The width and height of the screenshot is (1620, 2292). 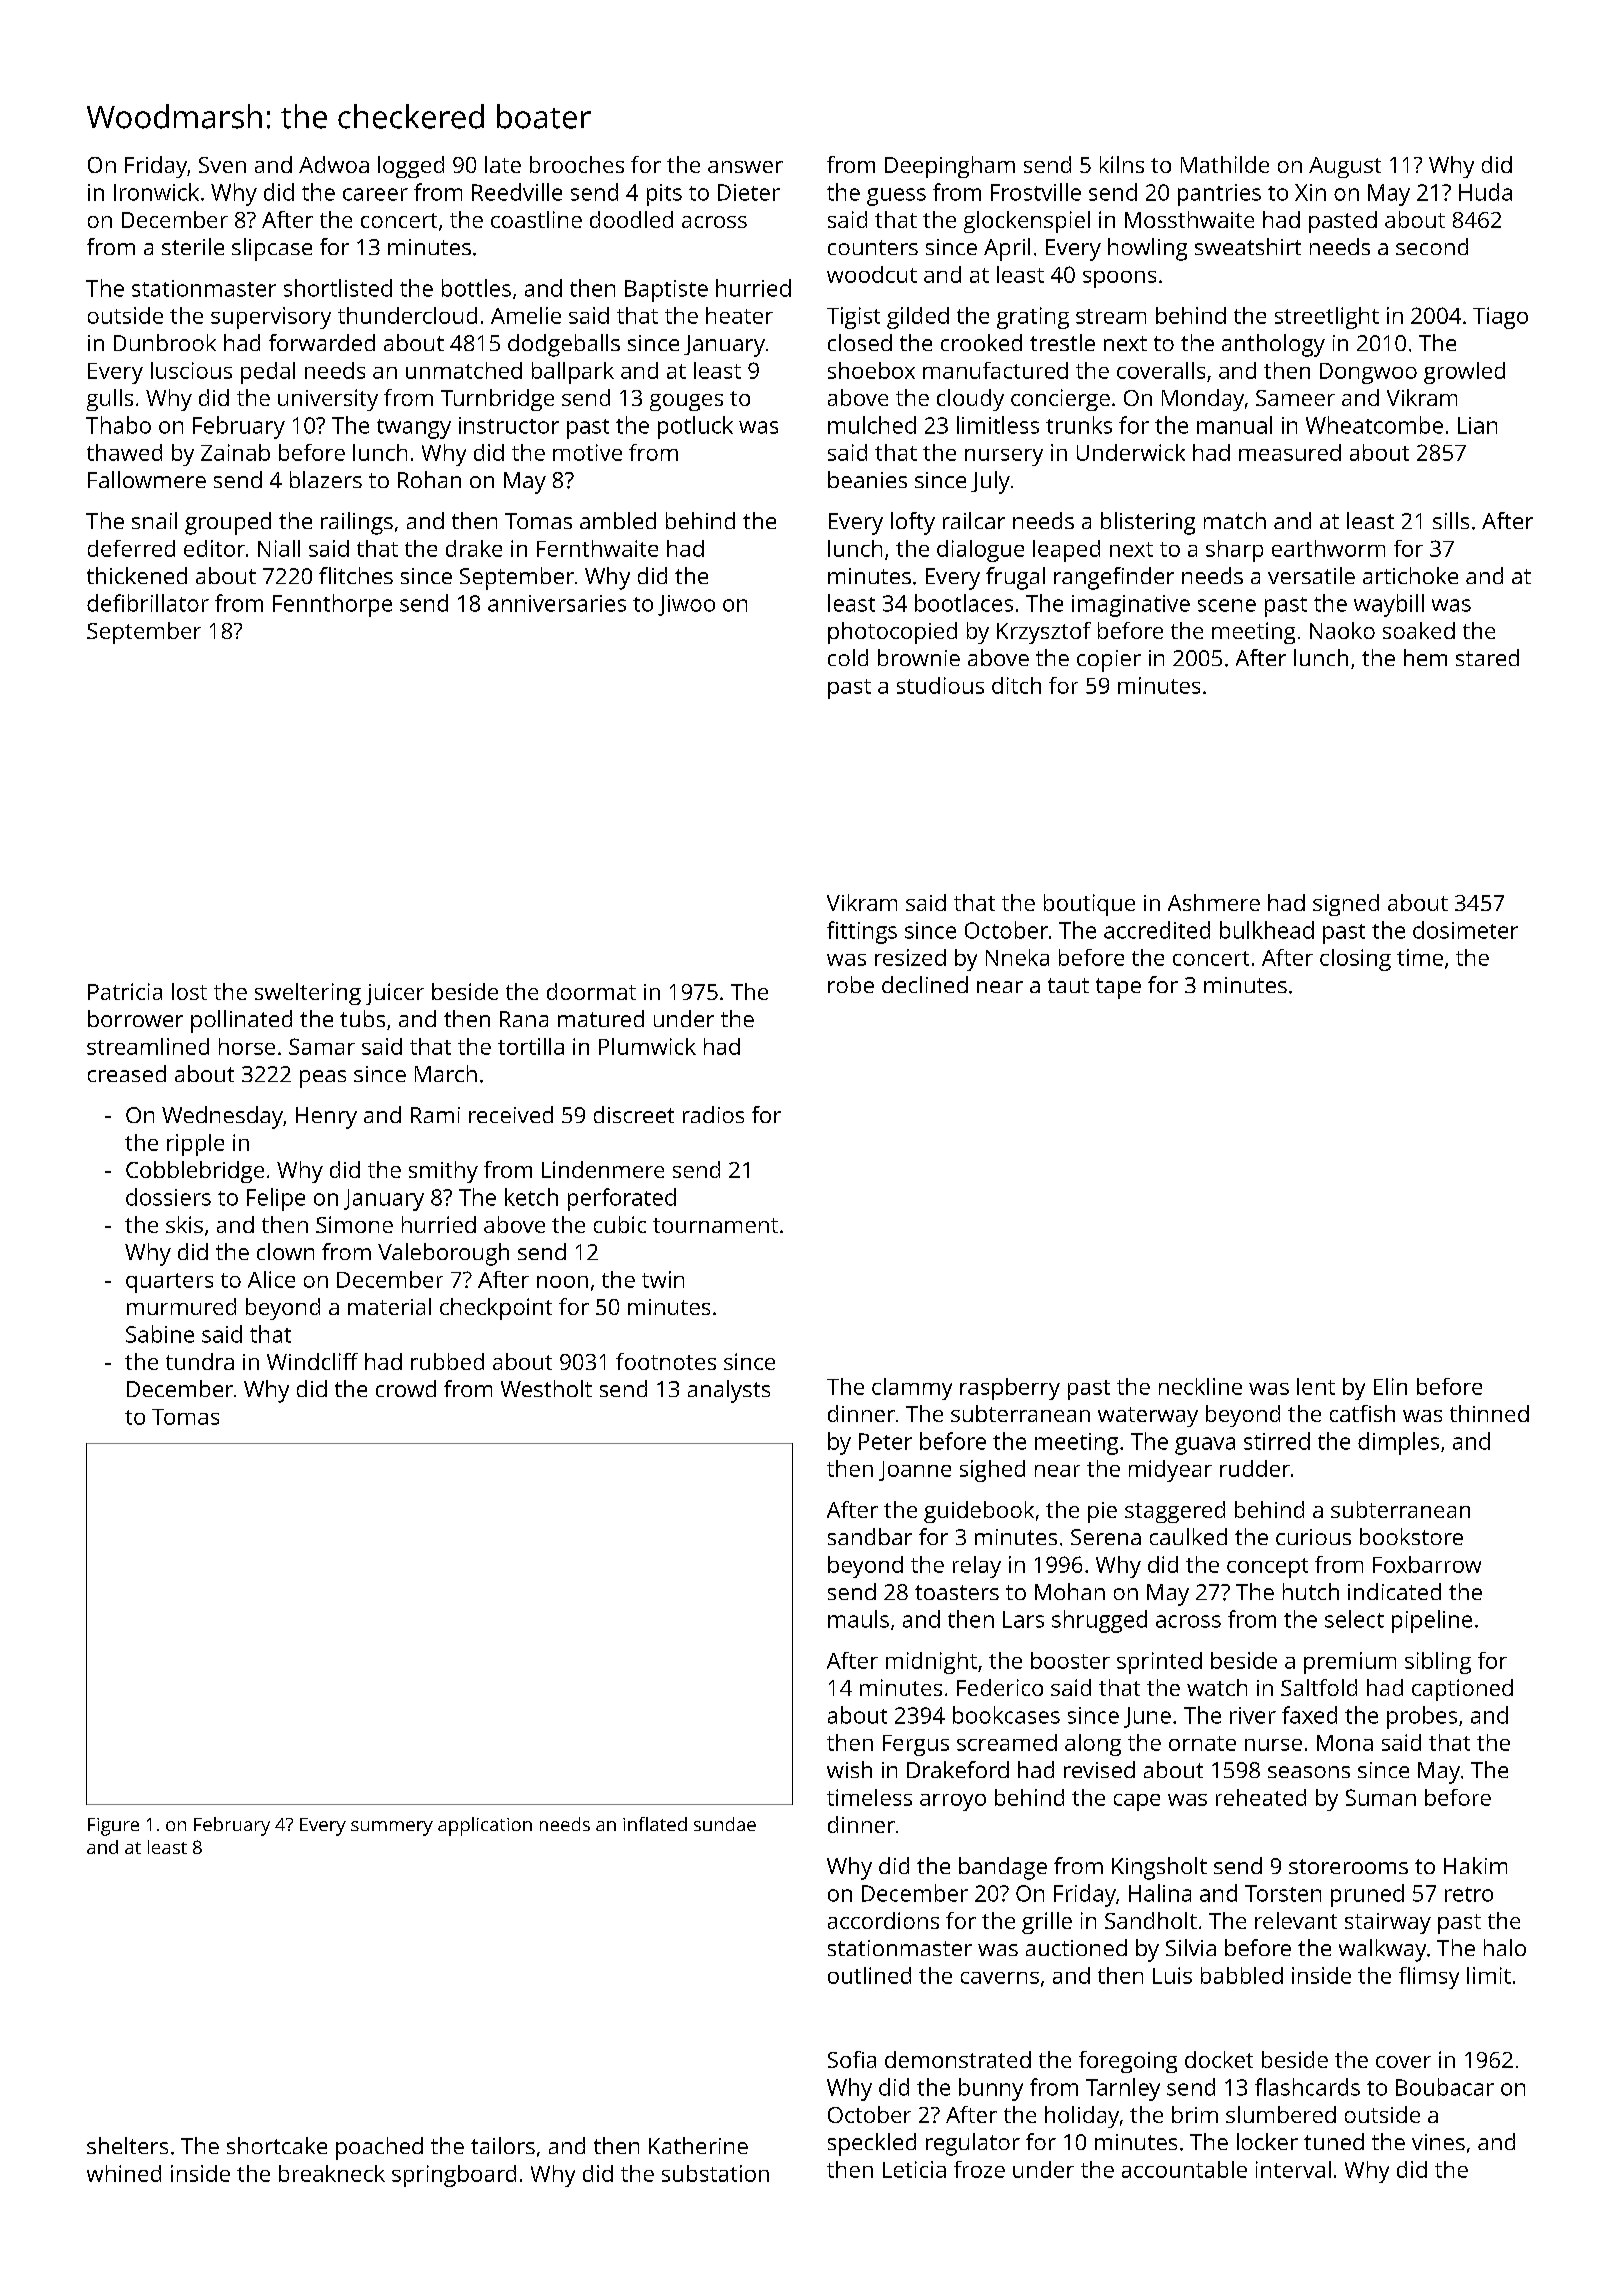 What do you see at coordinates (618, 520) in the screenshot?
I see `ambled` at bounding box center [618, 520].
